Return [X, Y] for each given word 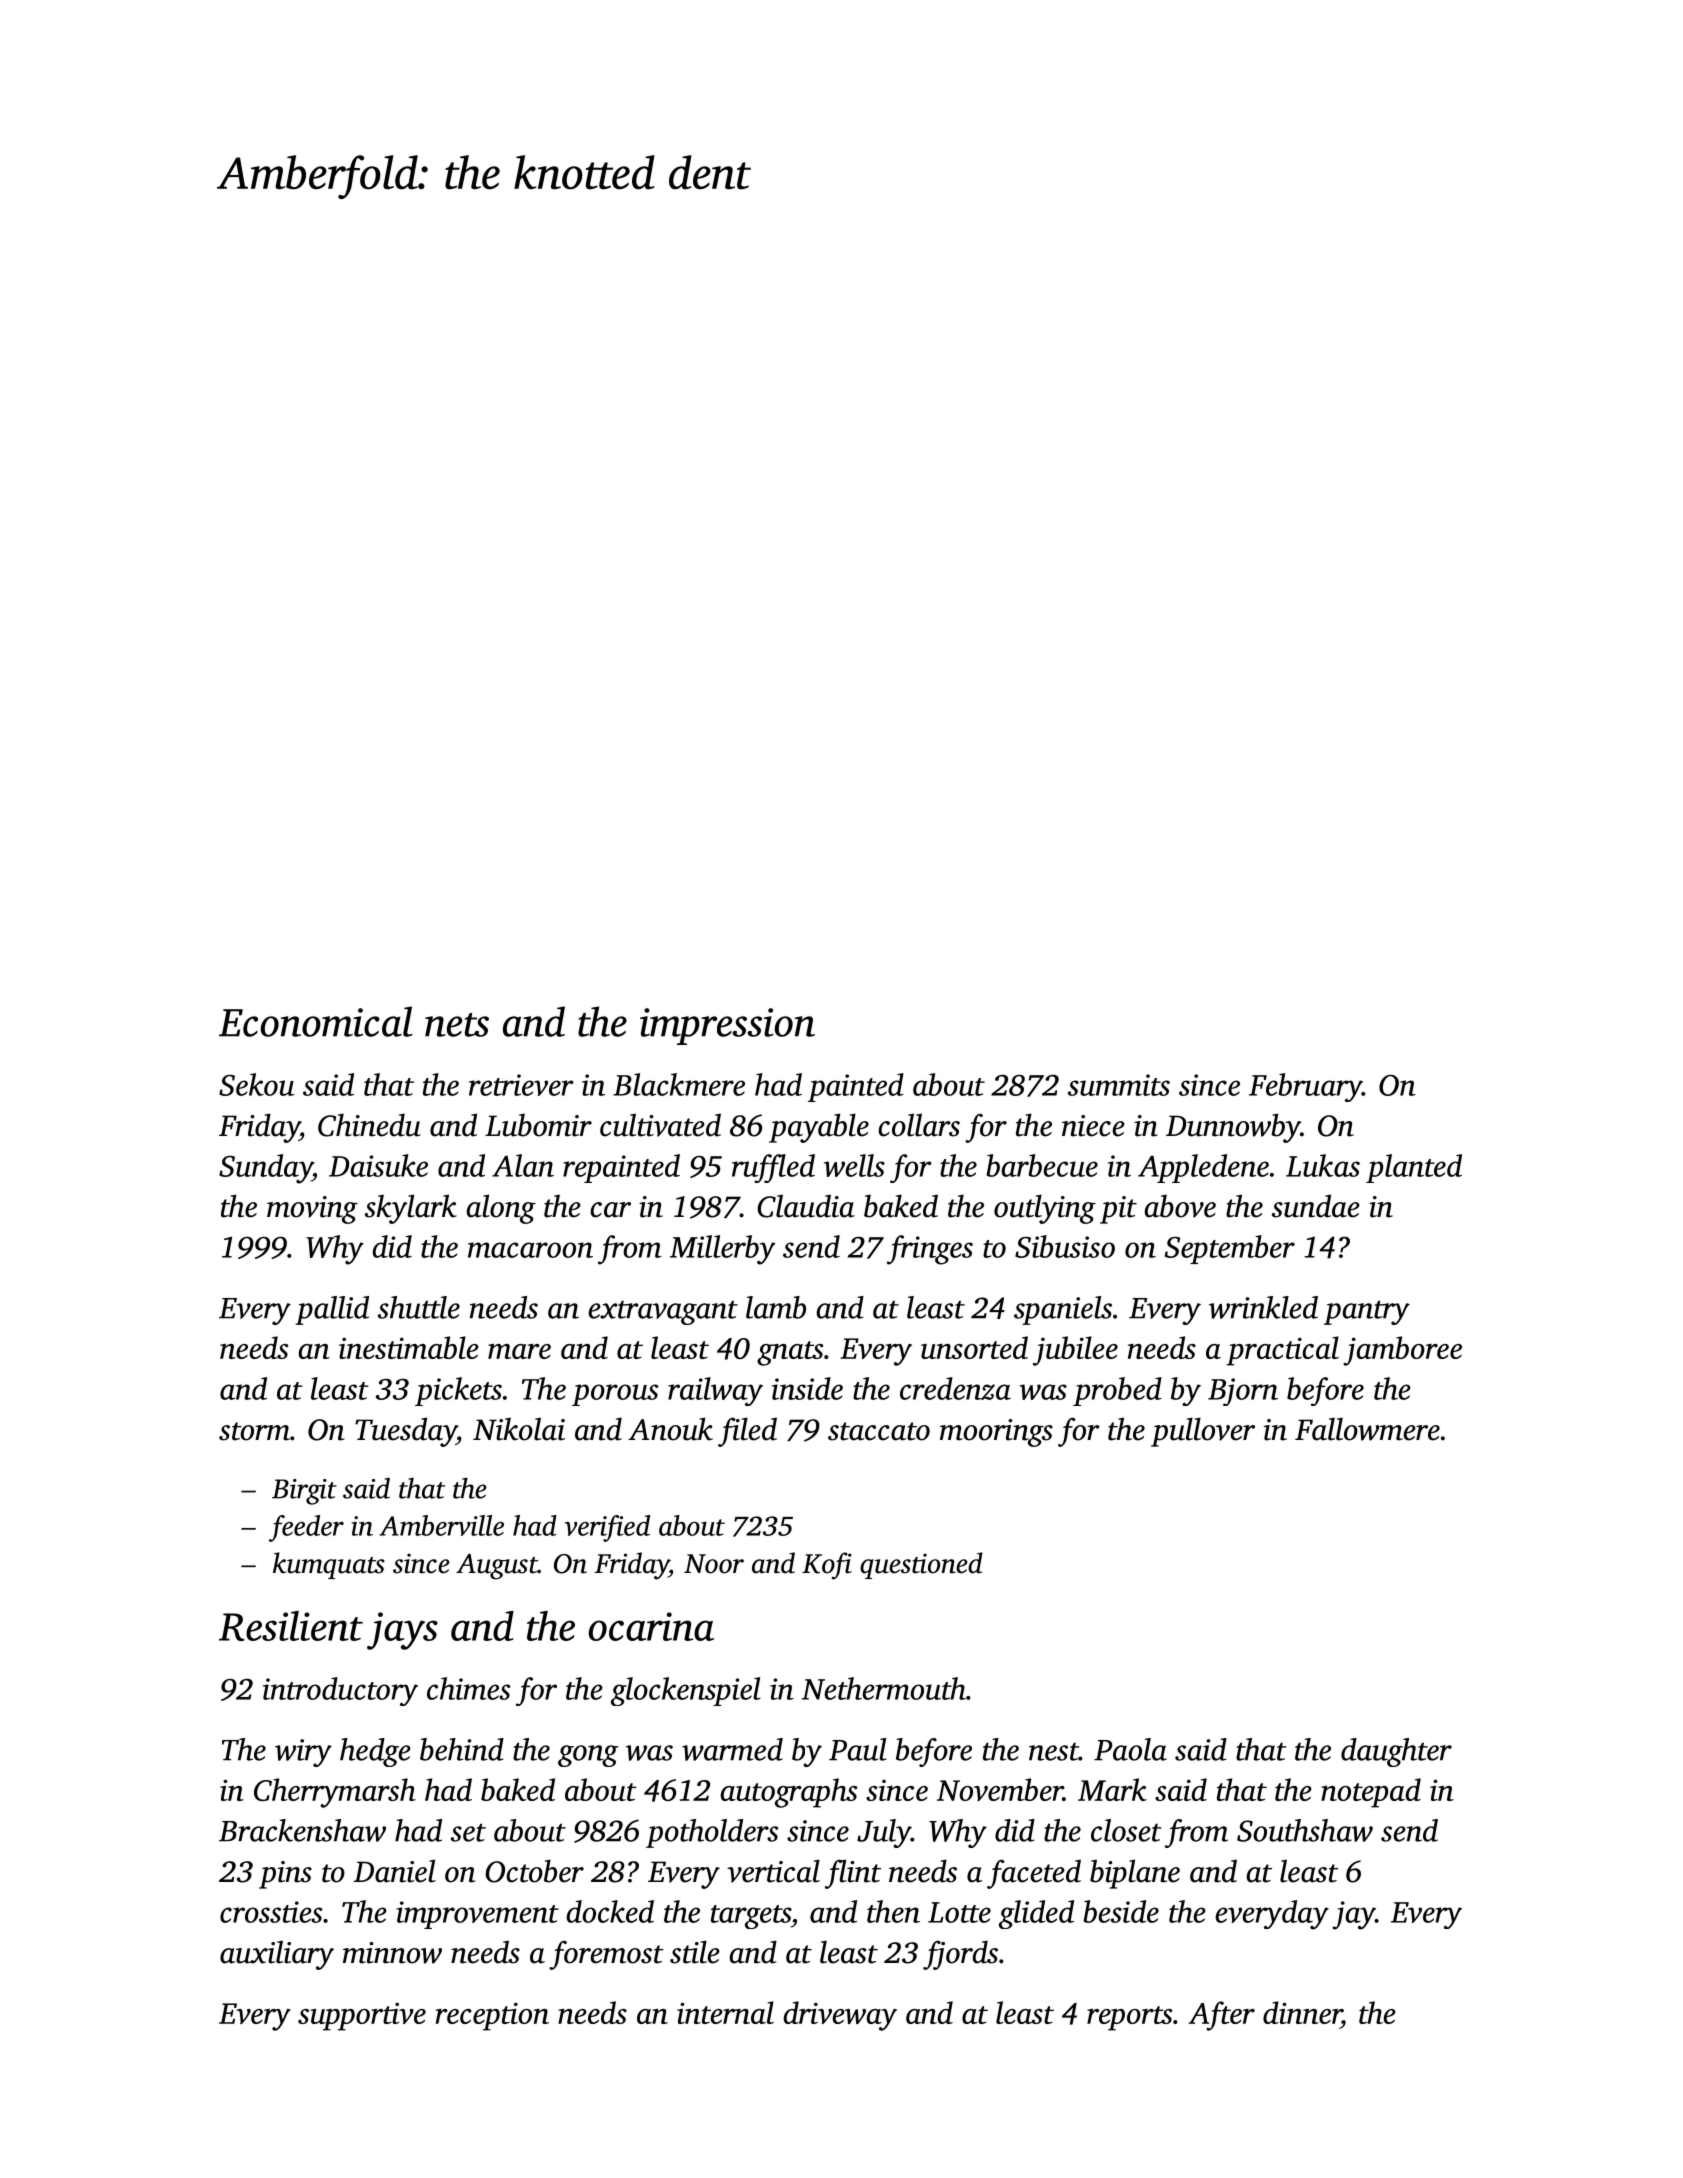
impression [727, 1026]
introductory [340, 1691]
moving [312, 1210]
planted [1414, 1168]
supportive [362, 2016]
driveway [840, 2016]
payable [819, 1128]
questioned [921, 1565]
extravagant [663, 1312]
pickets [458, 1391]
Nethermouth [884, 1688]
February [1305, 1087]
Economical [316, 1021]
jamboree [1402, 1351]
